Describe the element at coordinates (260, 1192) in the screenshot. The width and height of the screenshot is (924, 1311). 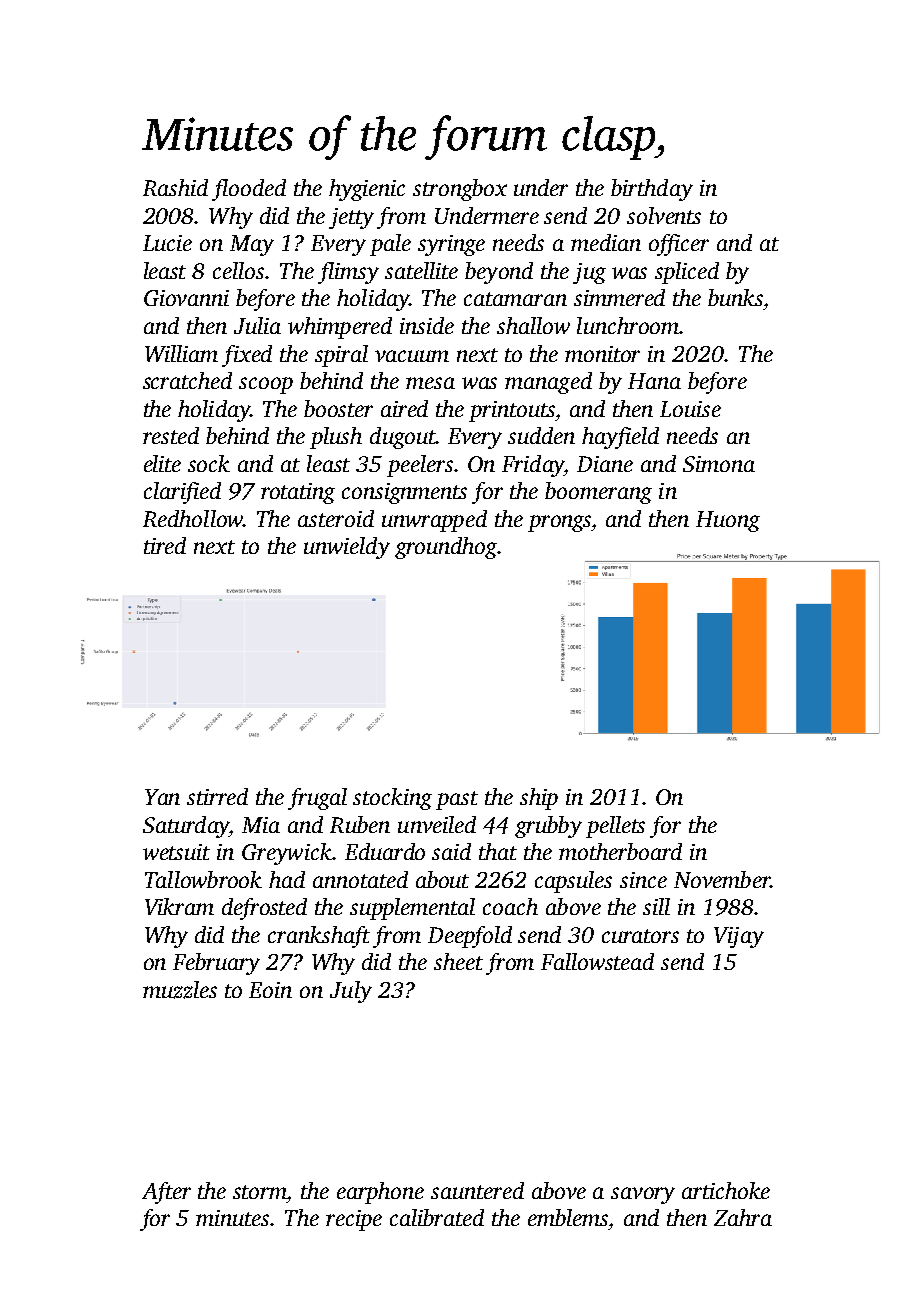
I see `storm` at that location.
